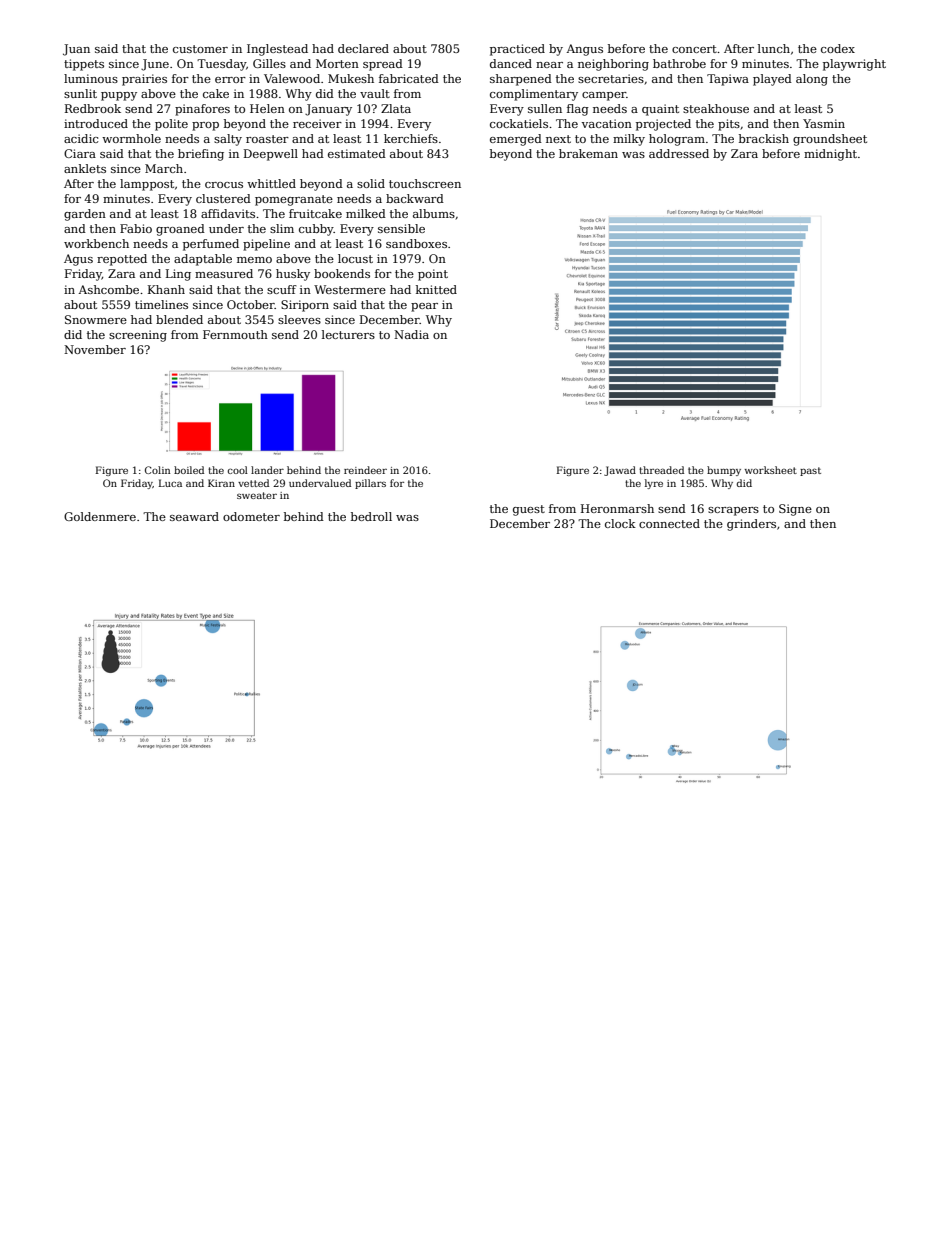 This screenshot has height=1233, width=952. I want to click on odometer, so click(251, 516).
